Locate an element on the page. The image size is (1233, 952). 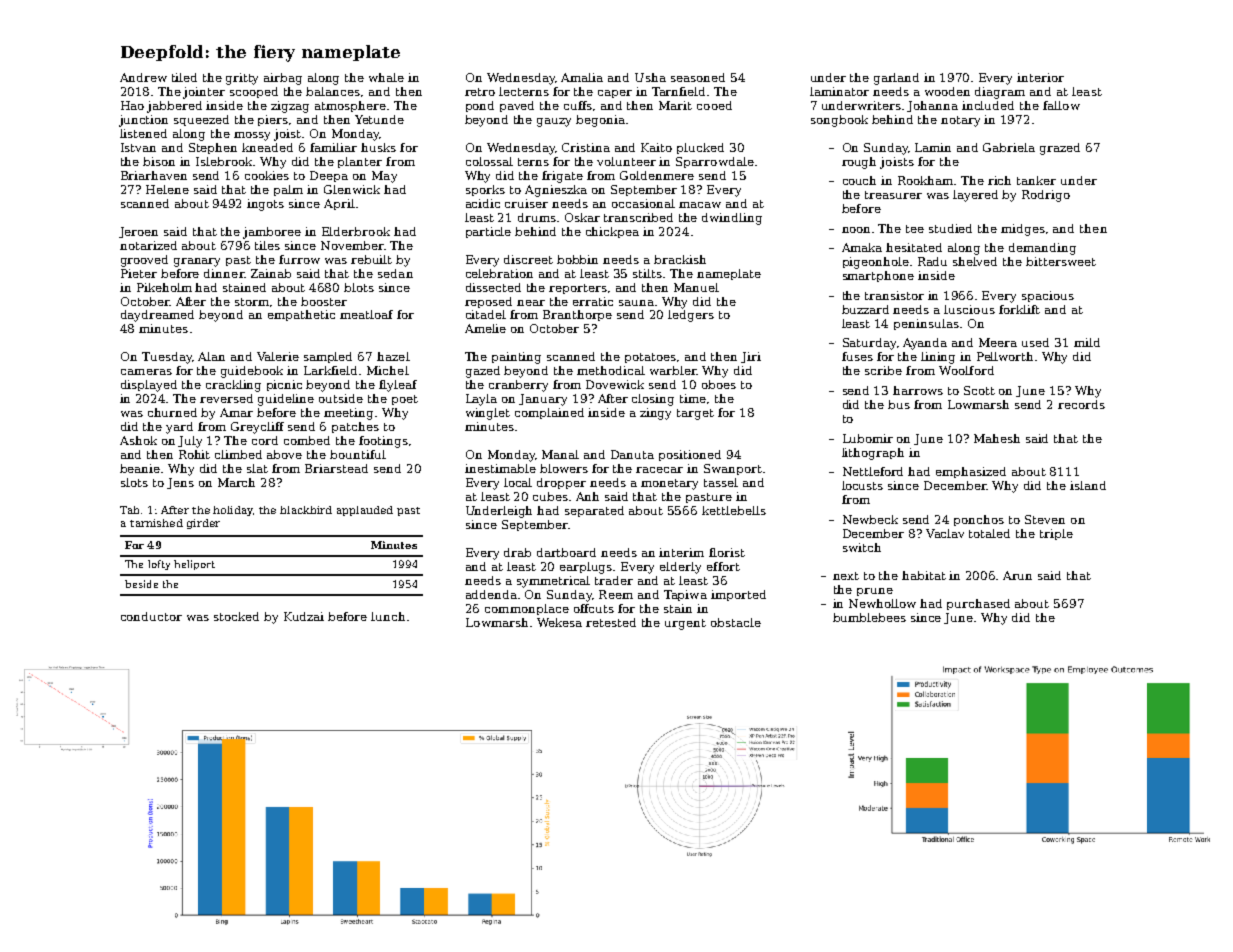
Yetunde is located at coordinates (379, 119).
